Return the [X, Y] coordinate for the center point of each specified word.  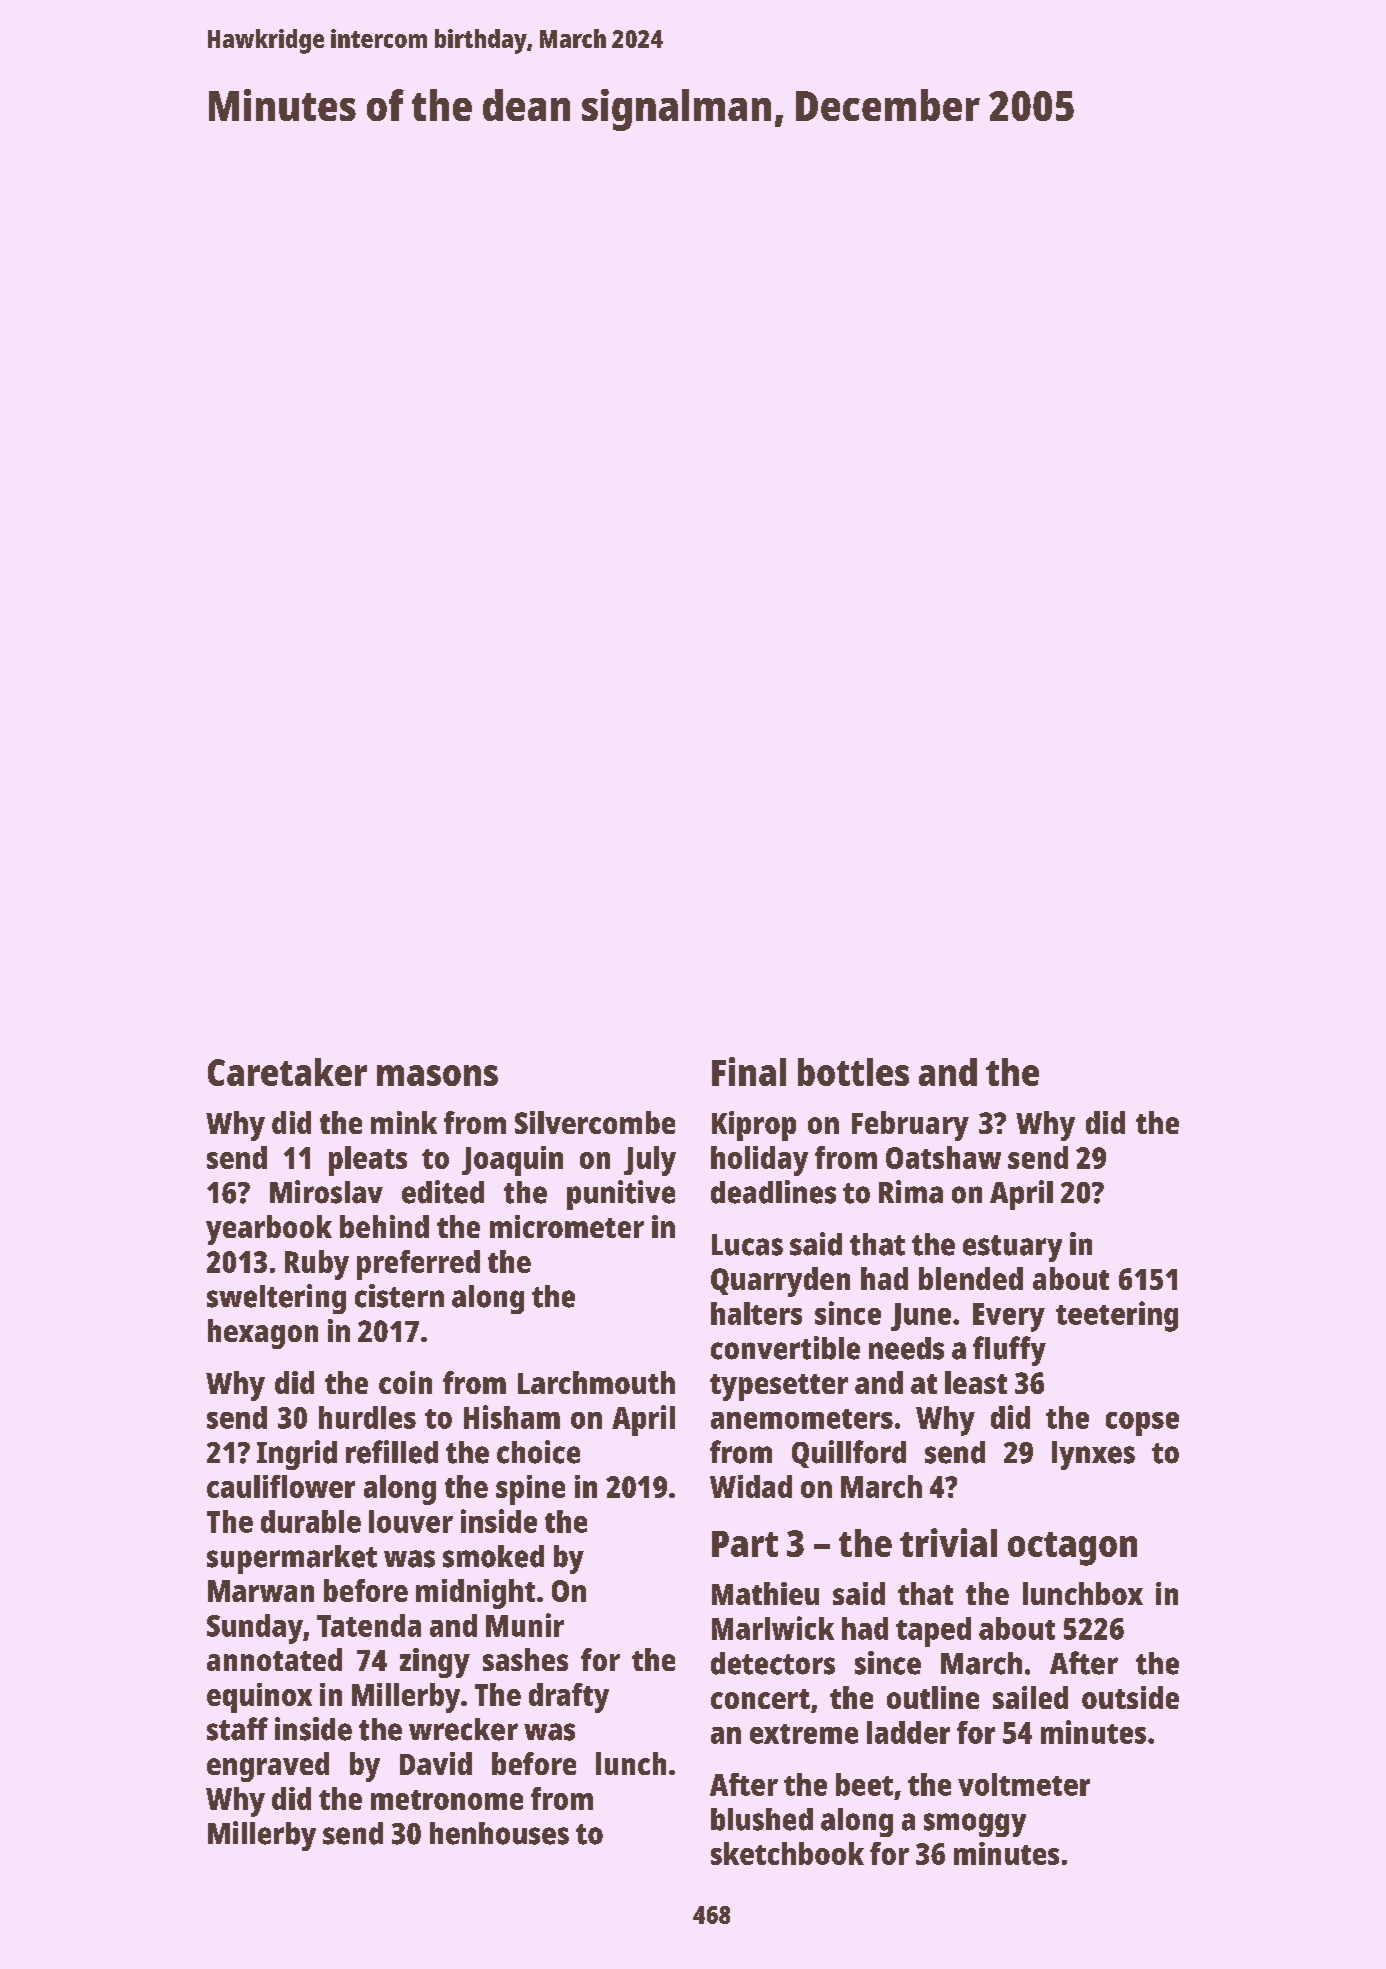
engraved [268, 1767]
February [910, 1126]
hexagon [263, 1334]
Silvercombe [595, 1122]
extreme [804, 1734]
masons [437, 1075]
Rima [911, 1192]
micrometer [567, 1226]
